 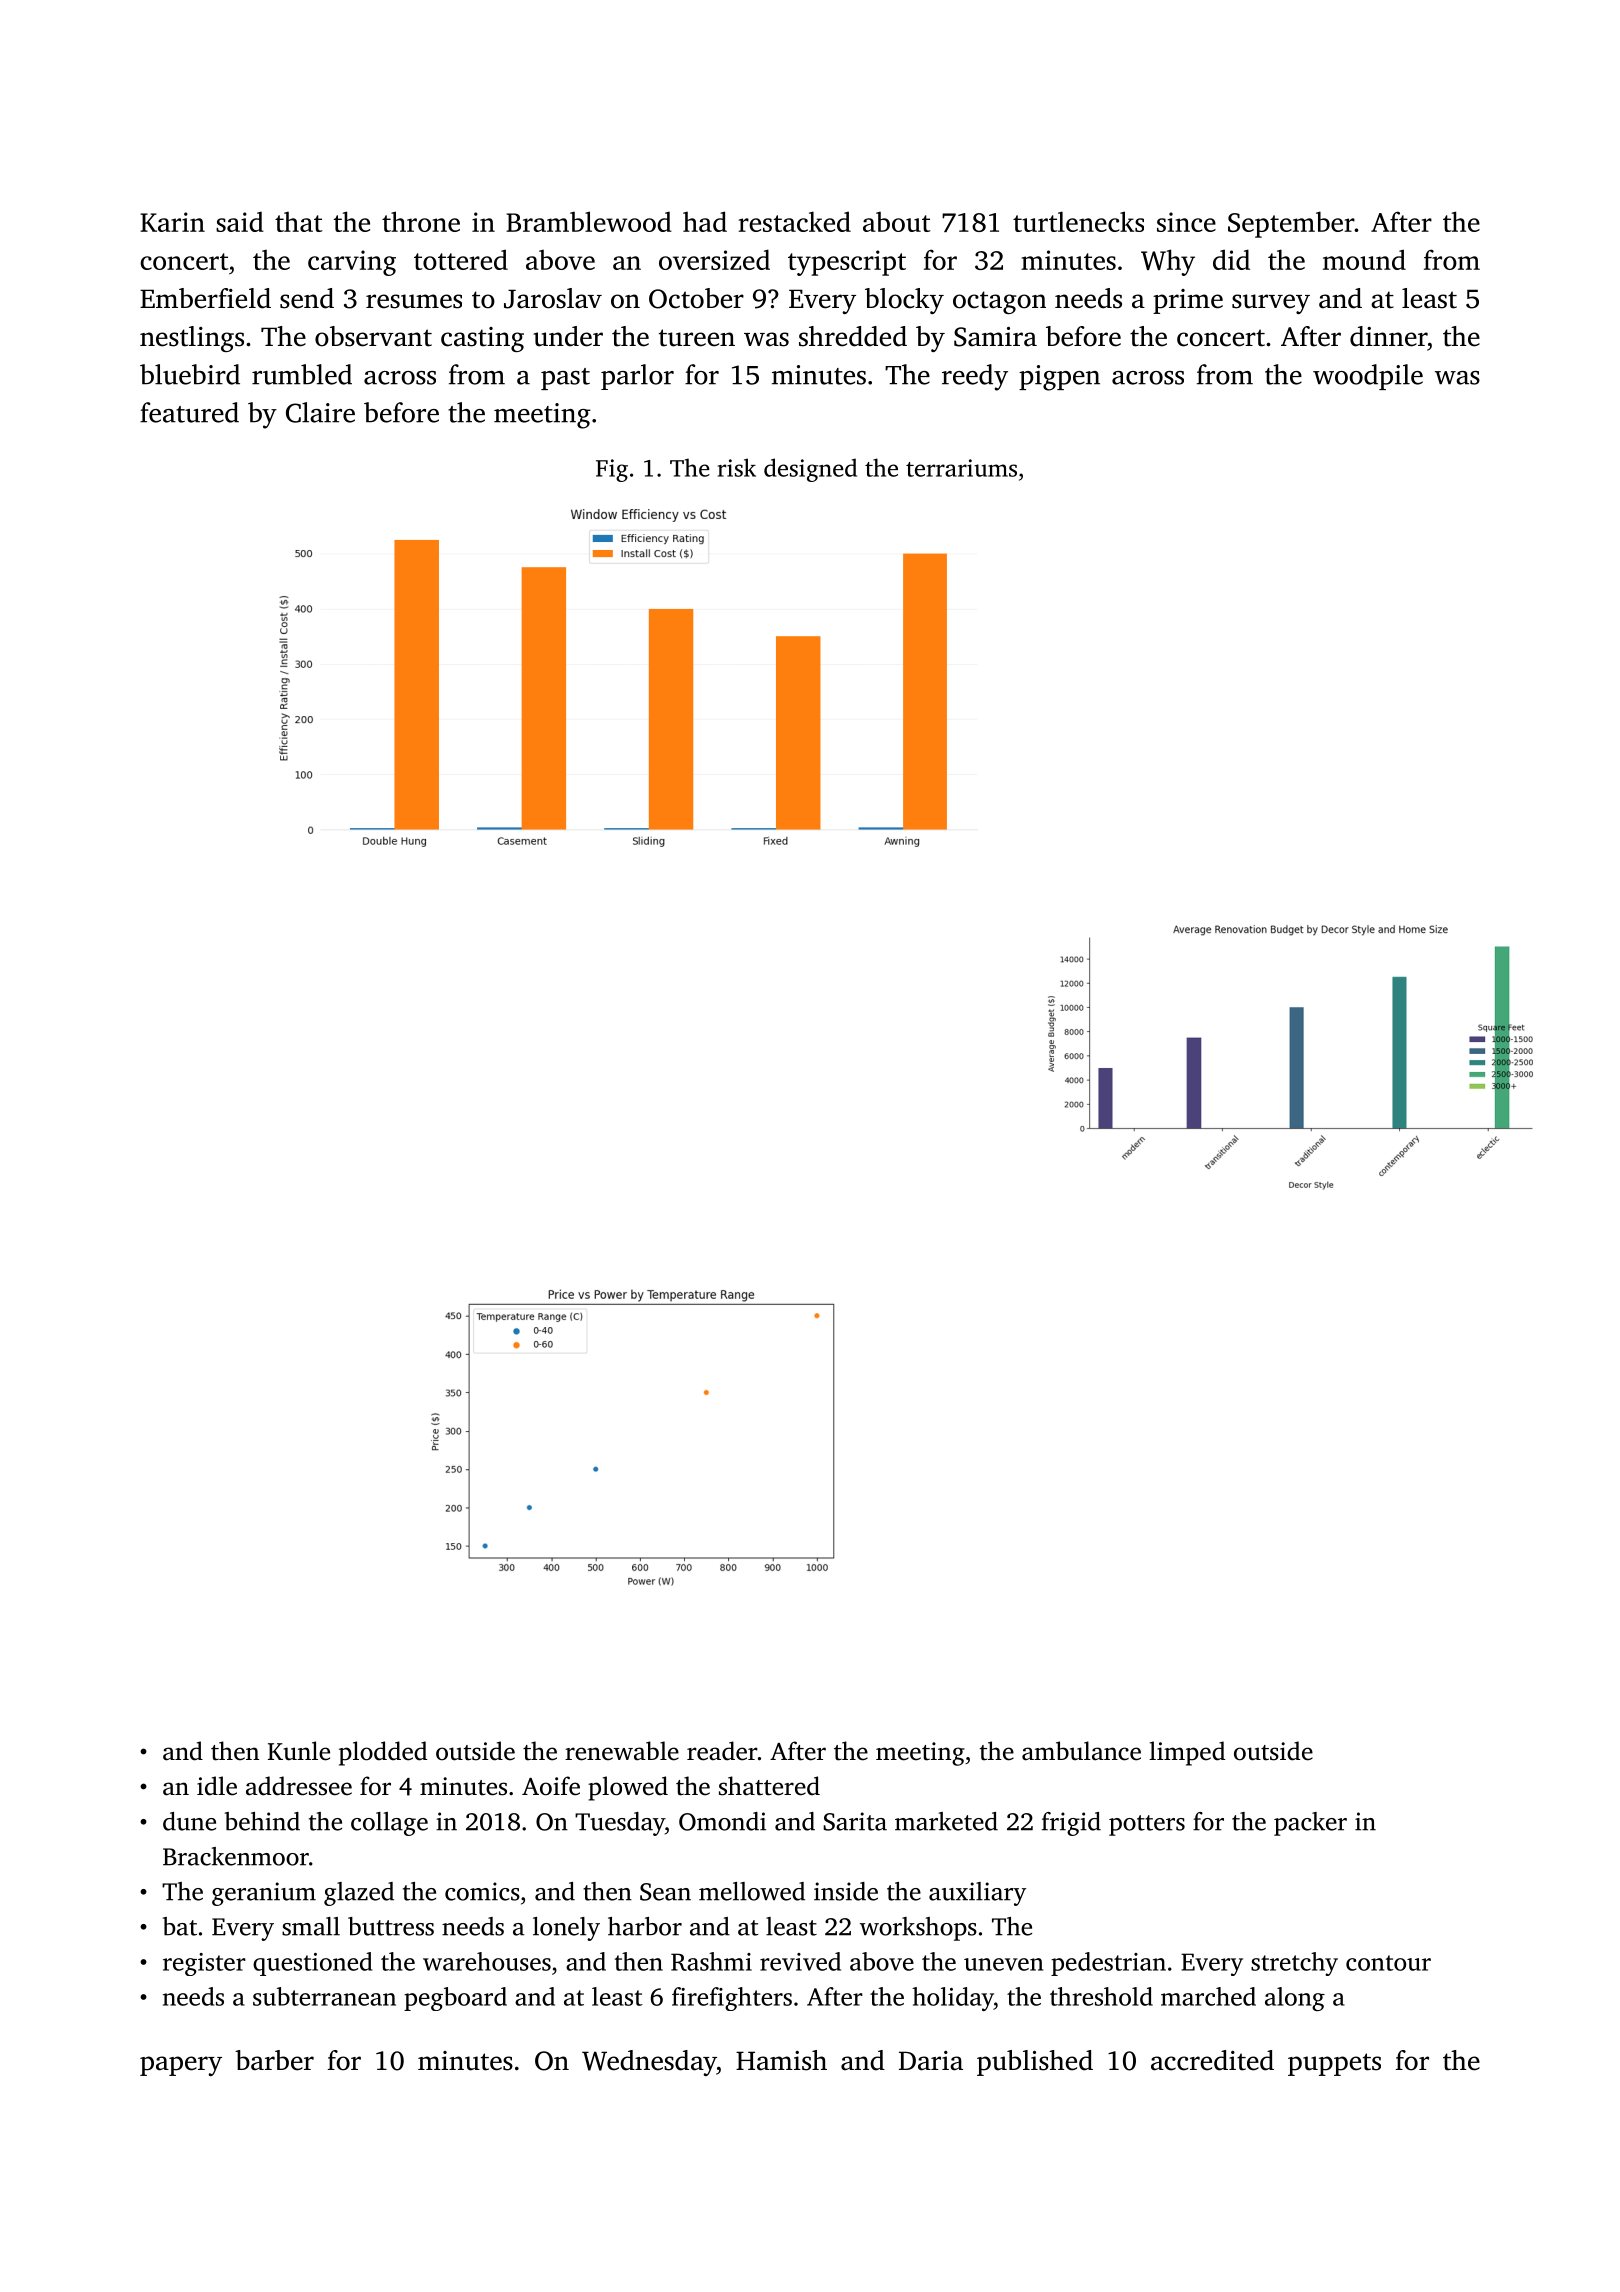 What do you see at coordinates (781, 2060) in the page?
I see `Hamish` at bounding box center [781, 2060].
